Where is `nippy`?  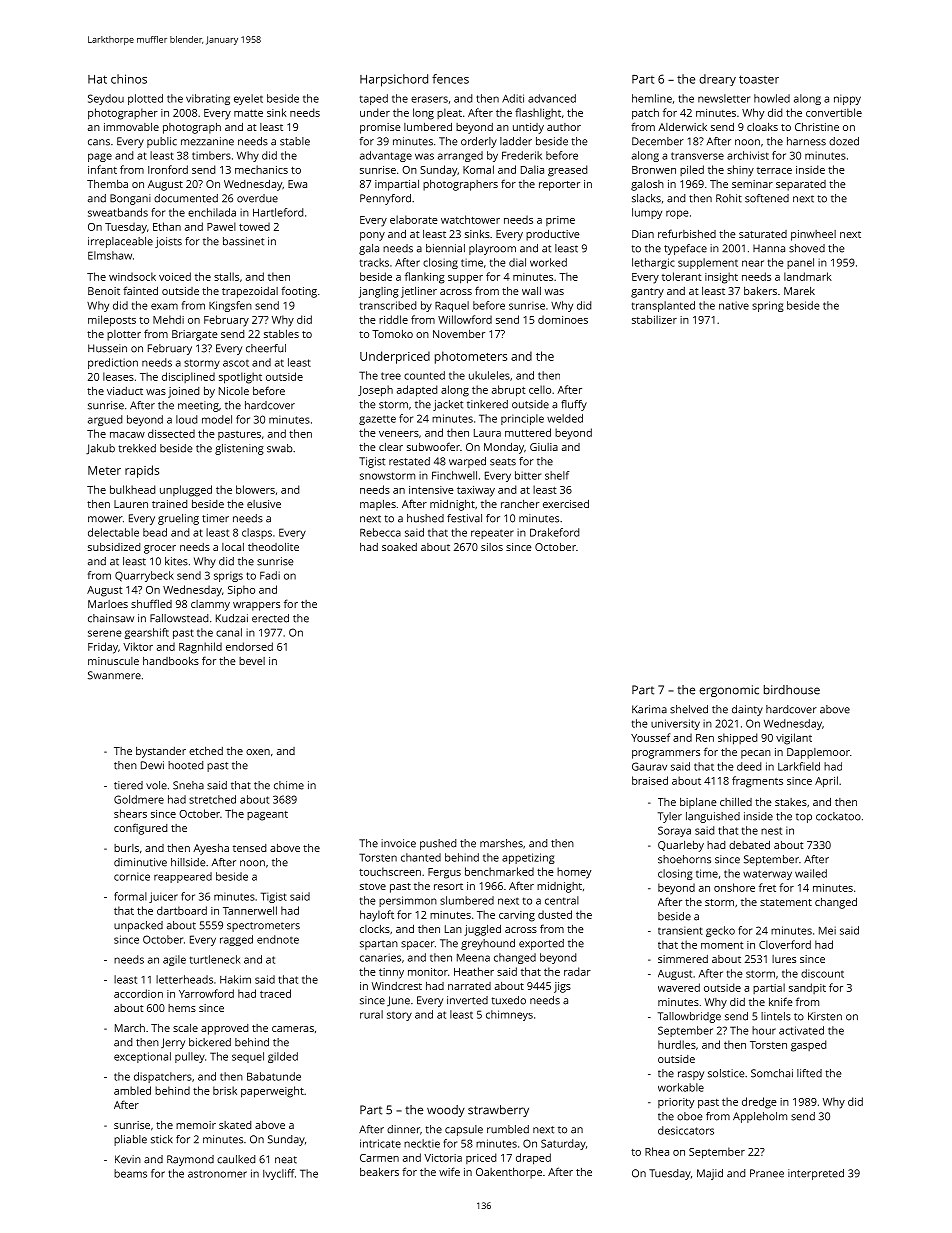 nippy is located at coordinates (847, 99).
